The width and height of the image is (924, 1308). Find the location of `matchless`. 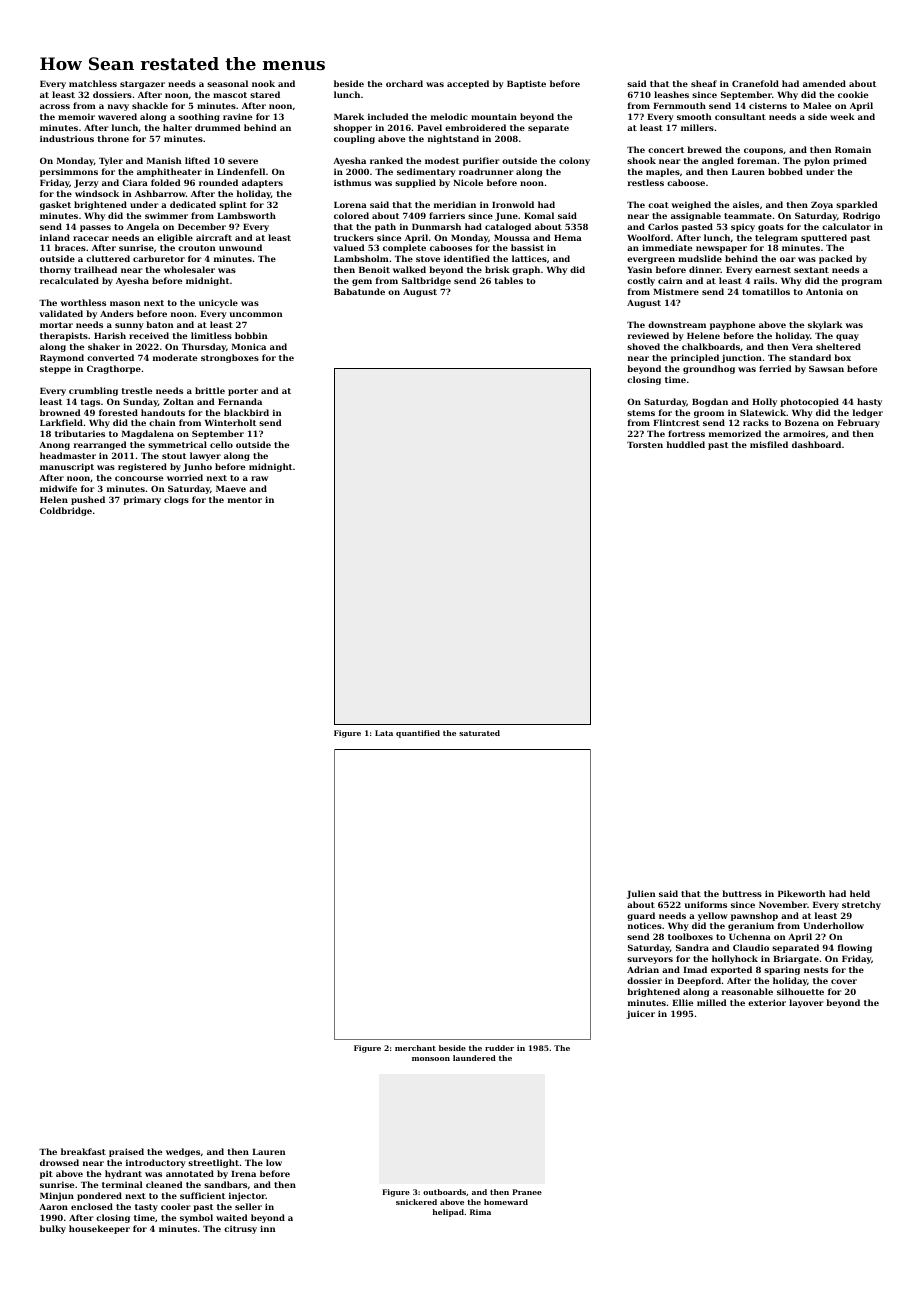

matchless is located at coordinates (93, 83).
